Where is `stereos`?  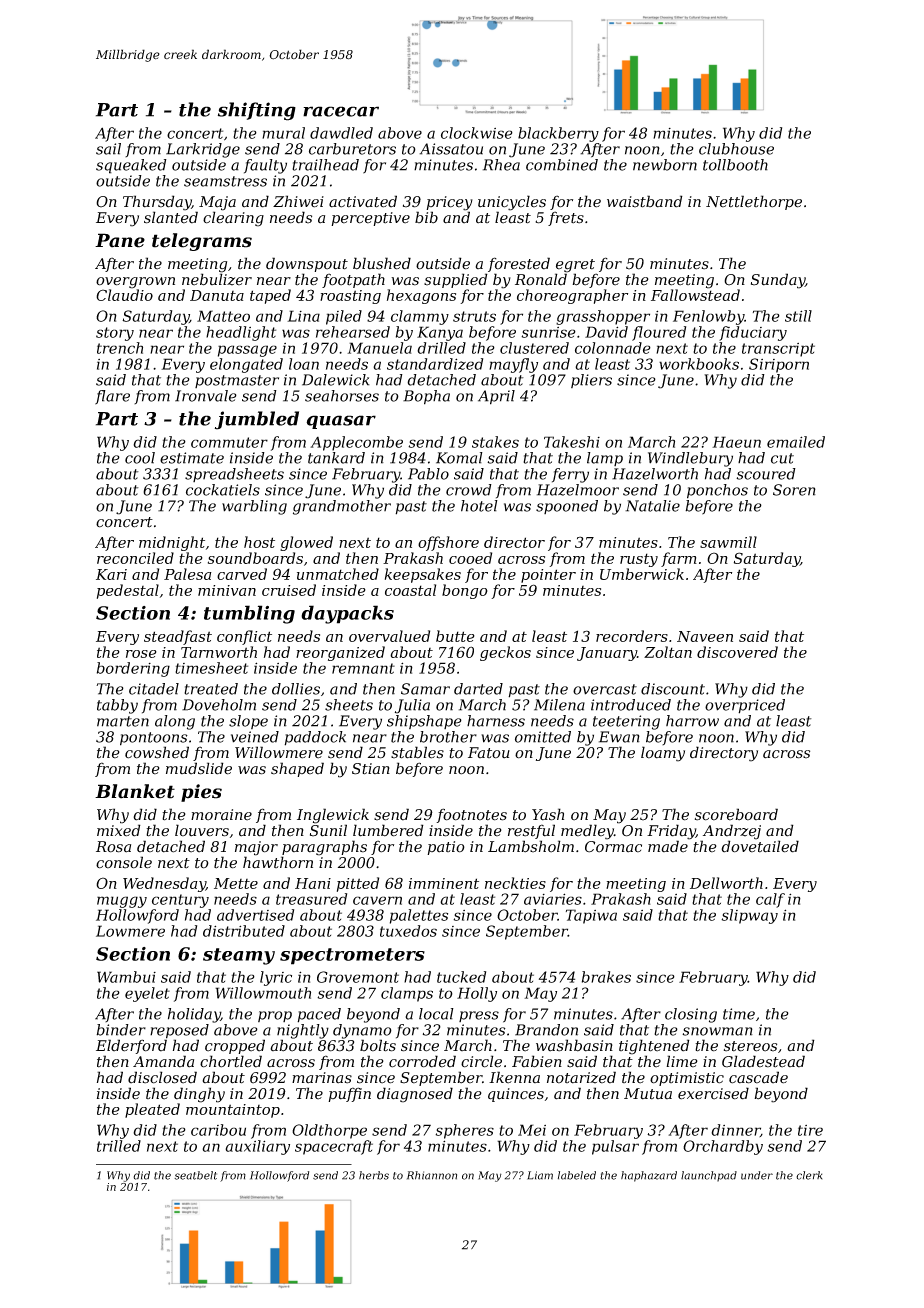
stereos is located at coordinates (750, 1046).
